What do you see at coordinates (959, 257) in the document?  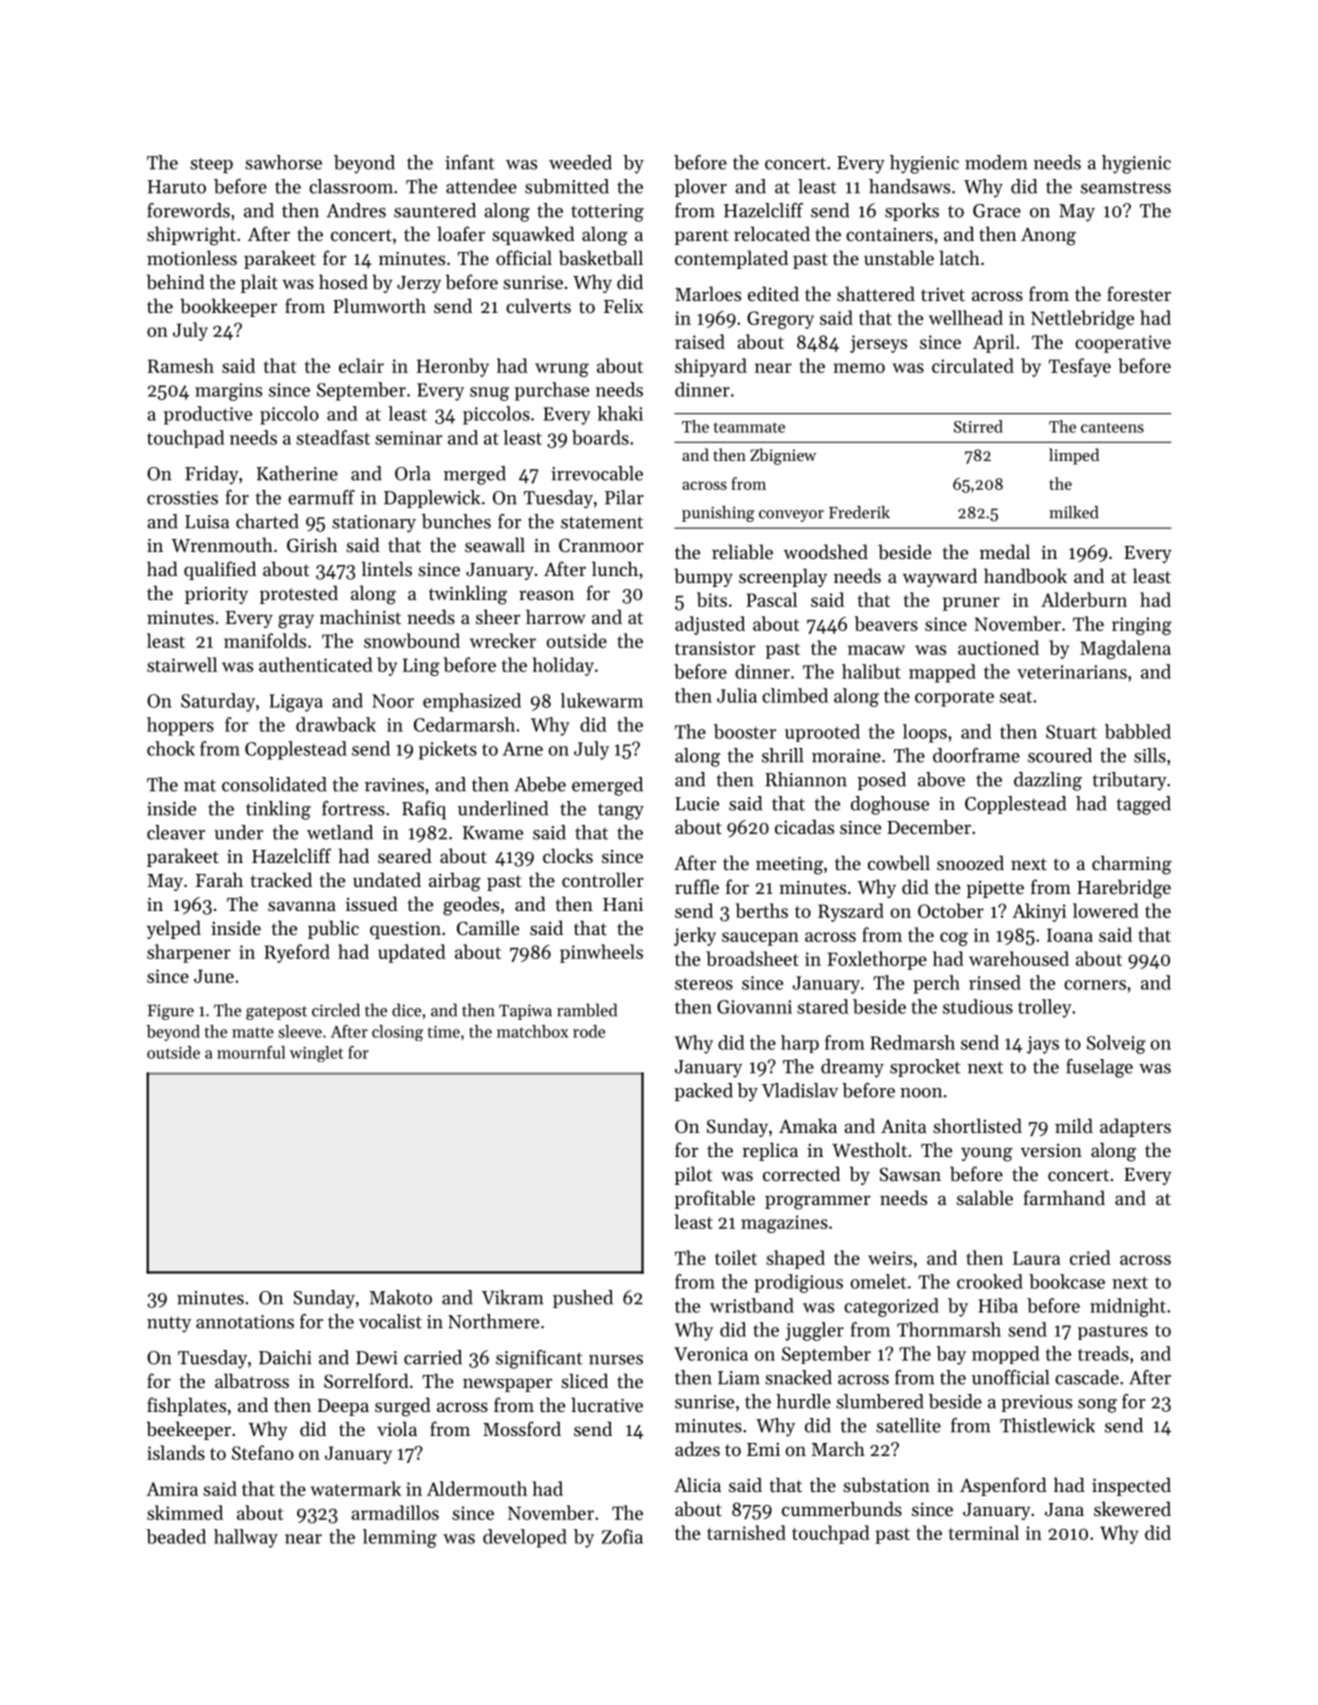 I see `latch` at bounding box center [959, 257].
